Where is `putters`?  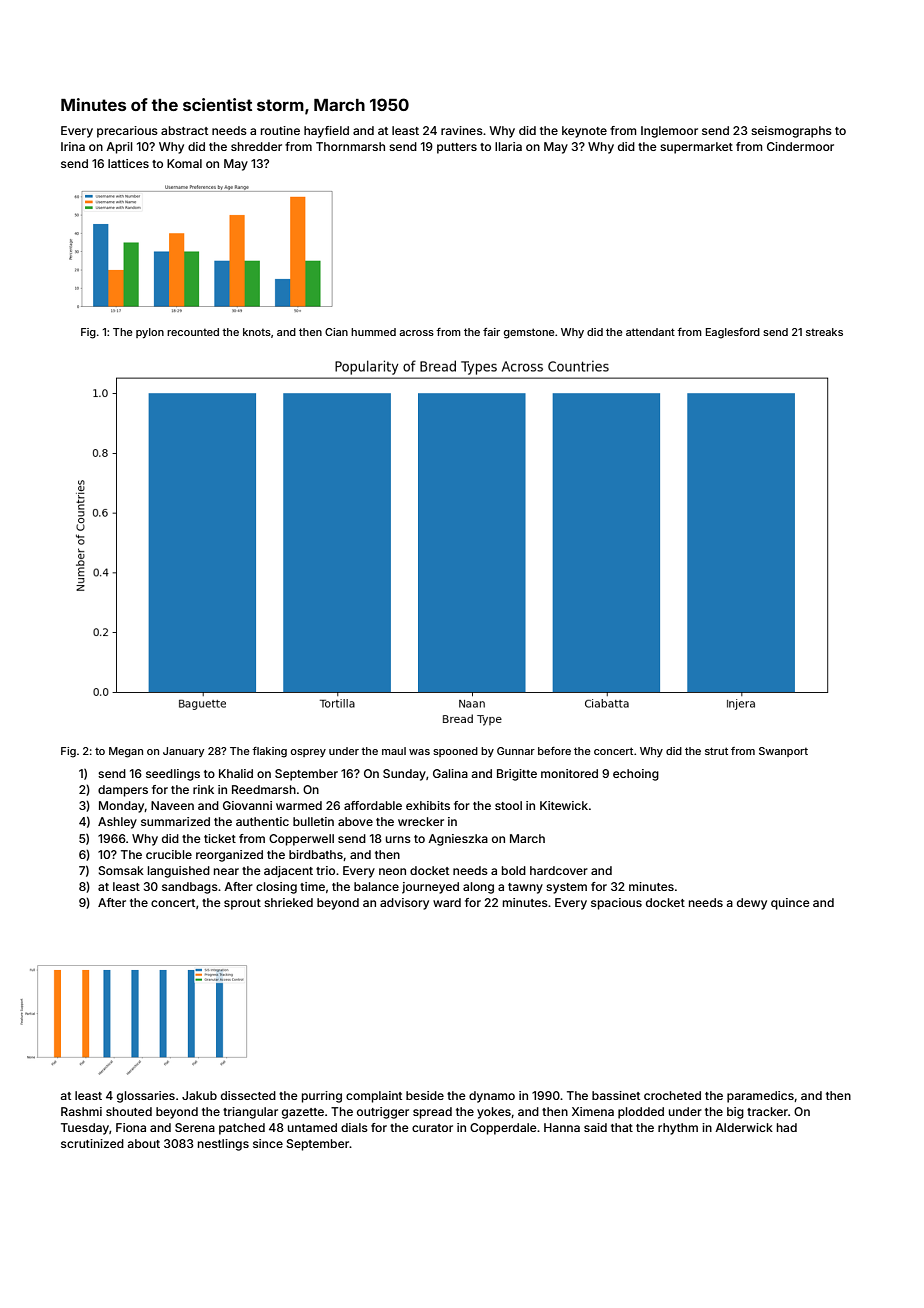 putters is located at coordinates (457, 148).
